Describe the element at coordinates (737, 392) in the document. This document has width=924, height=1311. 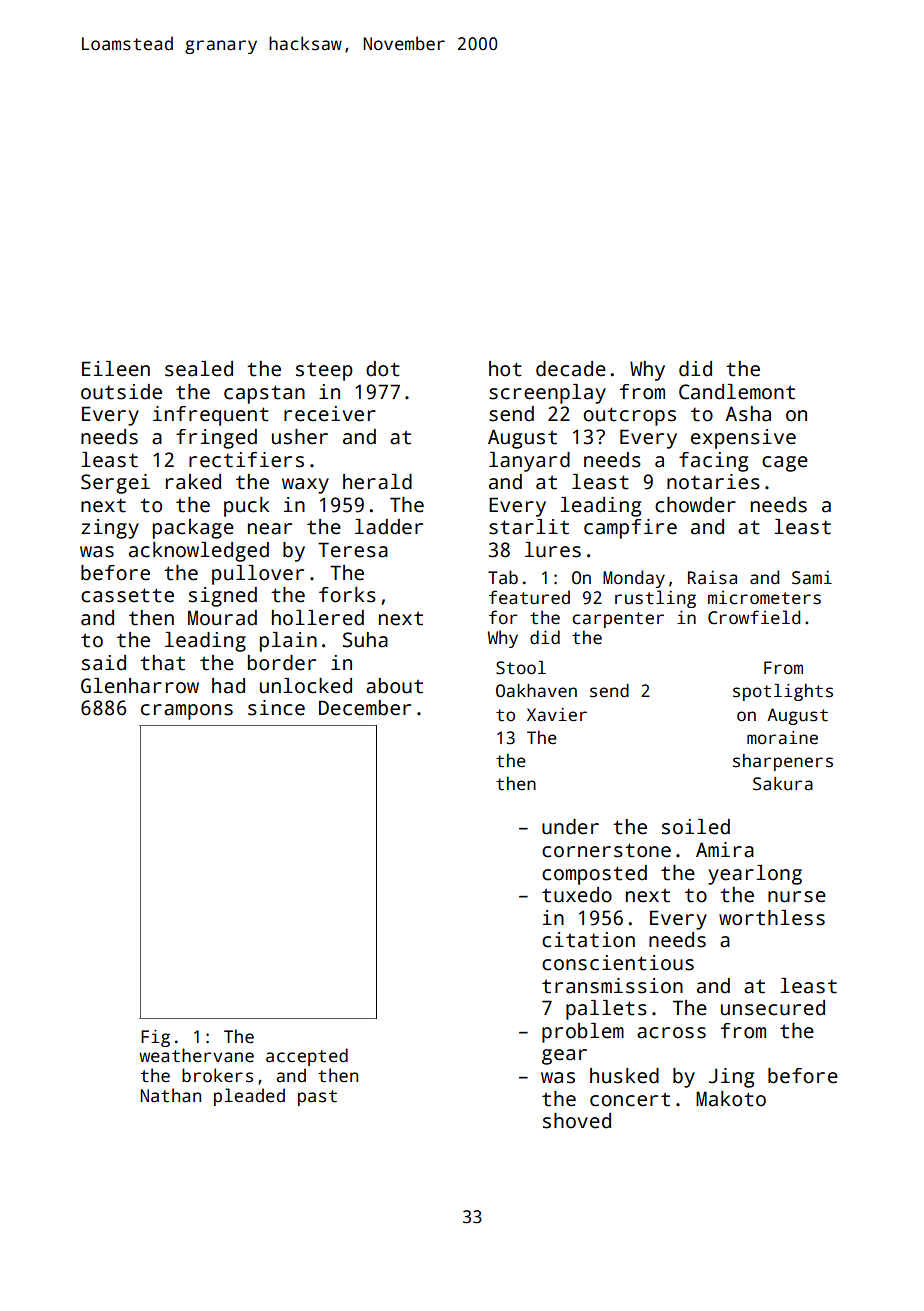
I see `Candlemont` at that location.
